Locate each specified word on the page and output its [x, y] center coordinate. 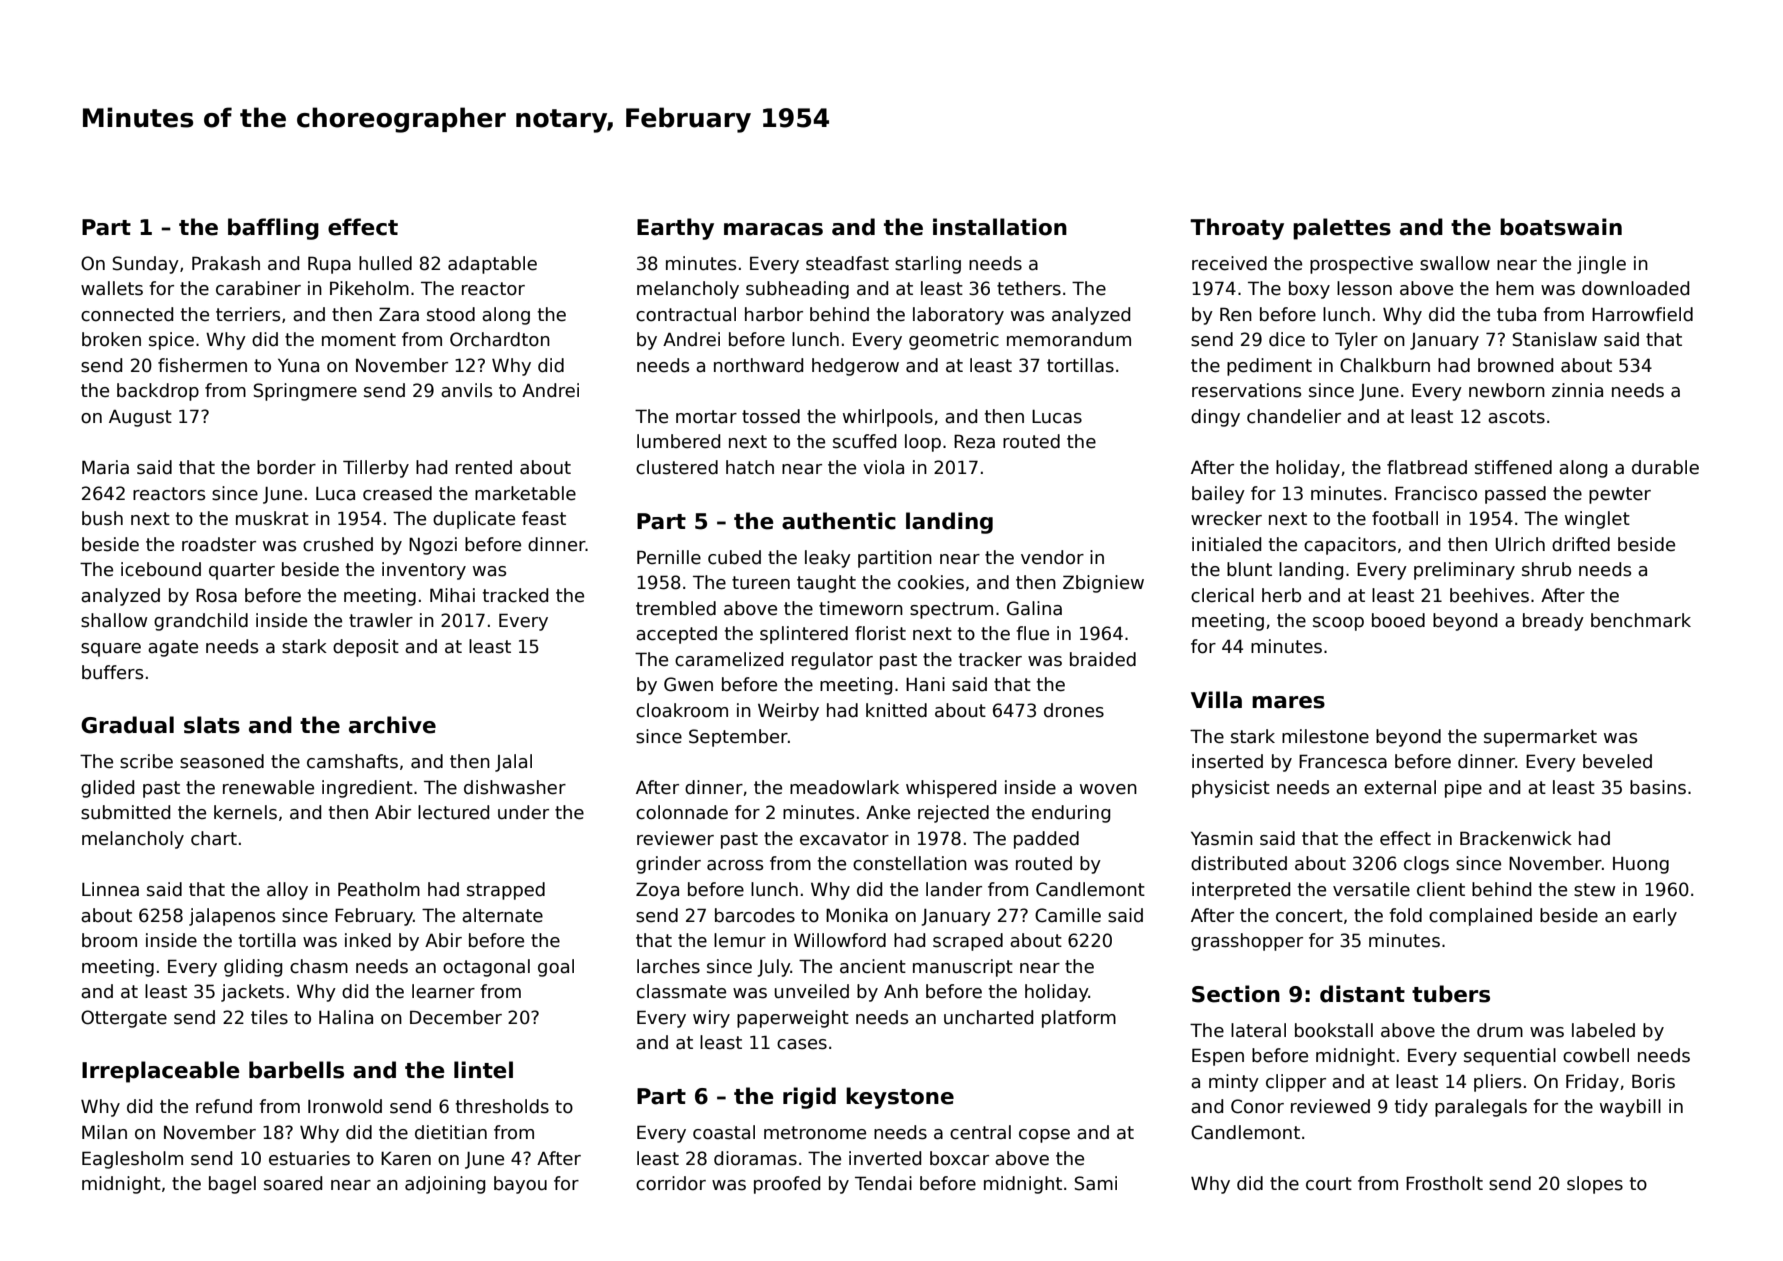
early [1655, 917]
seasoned [222, 761]
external [1400, 787]
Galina [1034, 608]
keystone [900, 1098]
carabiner [258, 288]
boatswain [1561, 227]
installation [1000, 227]
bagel [232, 1185]
